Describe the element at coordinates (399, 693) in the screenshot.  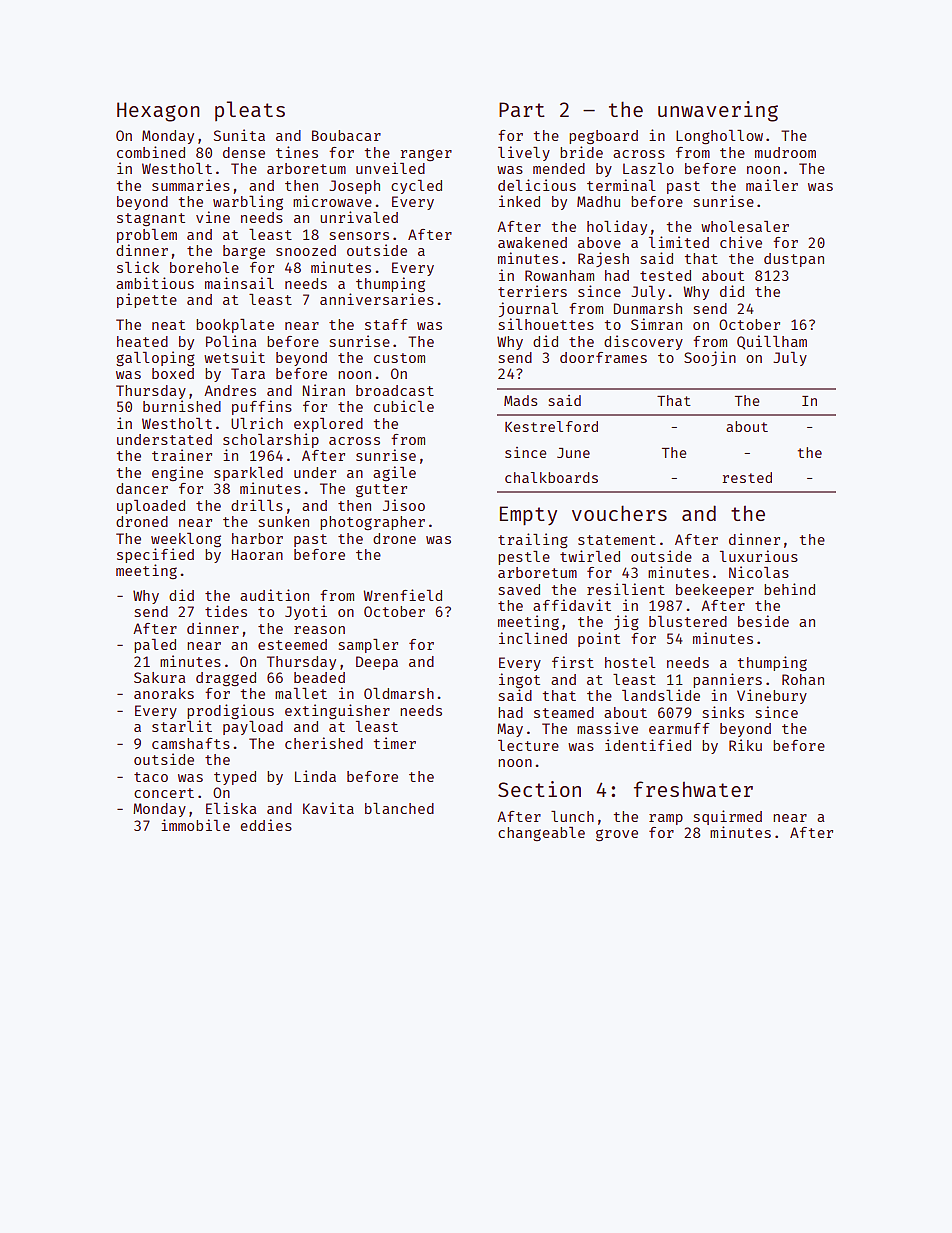
I see `Oldmarsh` at that location.
